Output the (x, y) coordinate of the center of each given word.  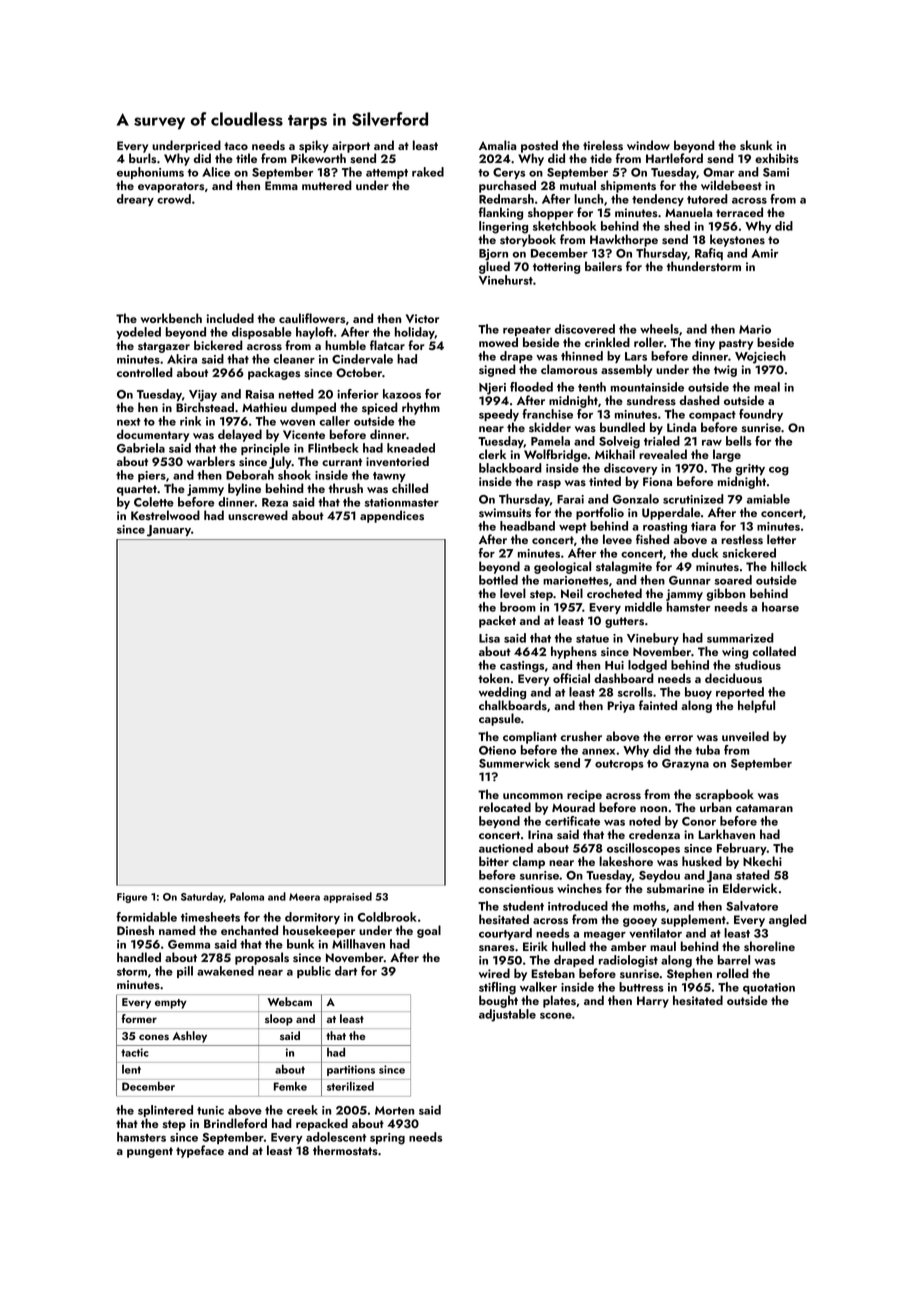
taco (236, 146)
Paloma (247, 896)
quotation (769, 988)
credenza (654, 834)
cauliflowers (312, 318)
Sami (776, 172)
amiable (768, 499)
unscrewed (258, 515)
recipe (584, 796)
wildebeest (731, 185)
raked (428, 172)
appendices (392, 516)
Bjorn (493, 255)
